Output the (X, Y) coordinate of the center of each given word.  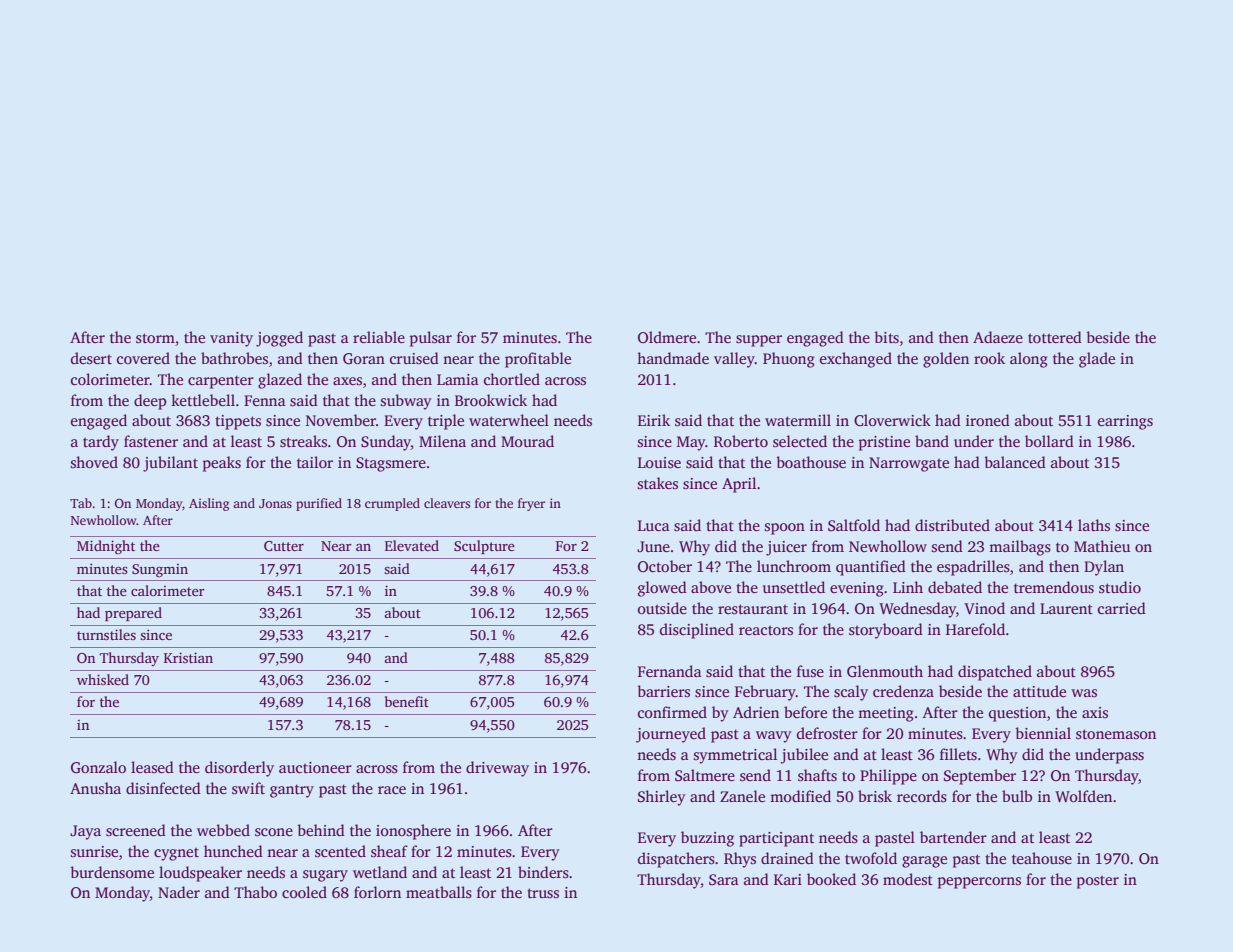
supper (759, 341)
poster (1098, 882)
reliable (379, 337)
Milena (442, 441)
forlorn (377, 892)
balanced (1015, 462)
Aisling (209, 504)
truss (543, 893)
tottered (1055, 337)
